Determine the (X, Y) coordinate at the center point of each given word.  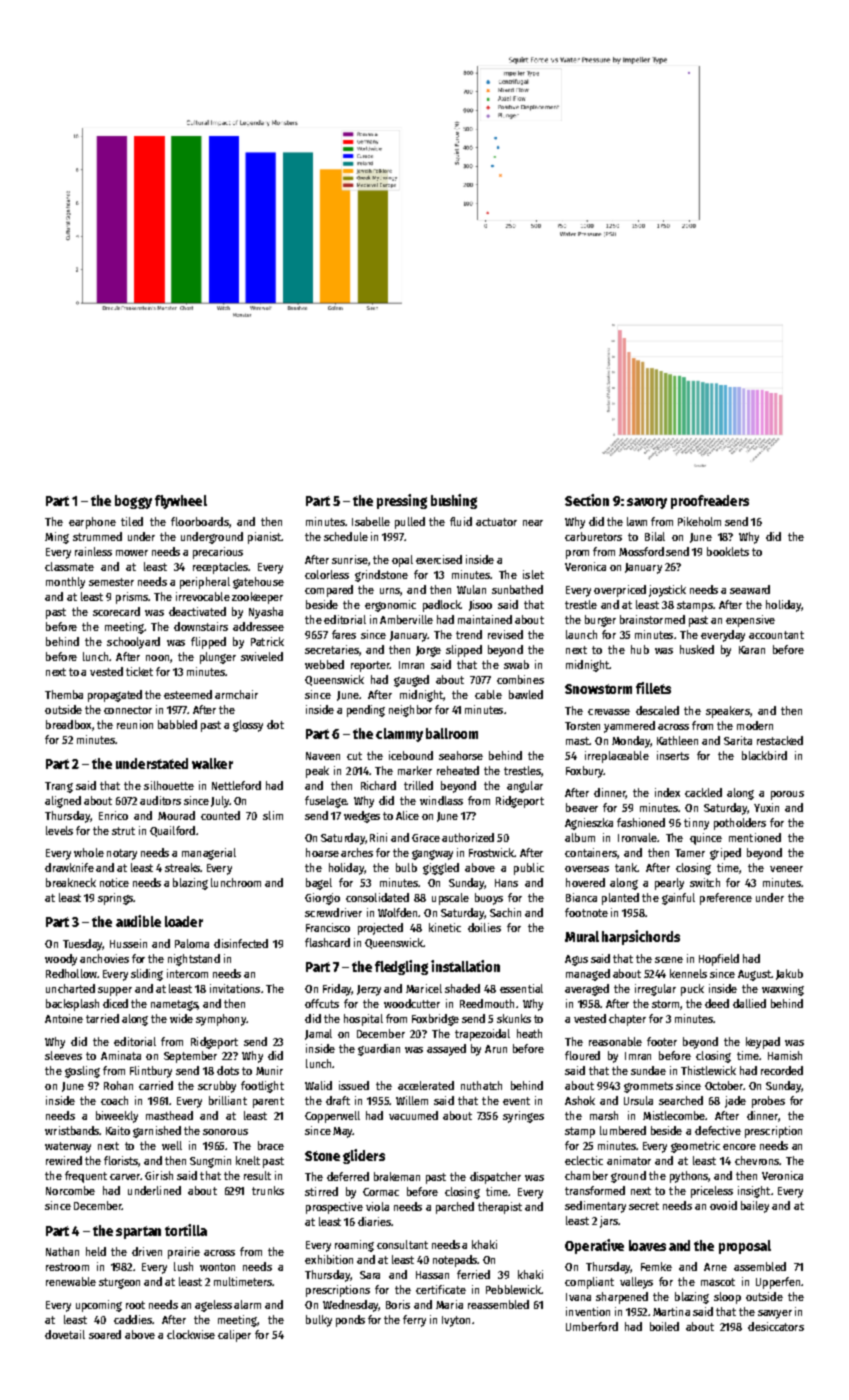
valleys (636, 1283)
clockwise (191, 1334)
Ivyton (456, 1321)
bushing (454, 501)
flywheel (181, 502)
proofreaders (710, 502)
